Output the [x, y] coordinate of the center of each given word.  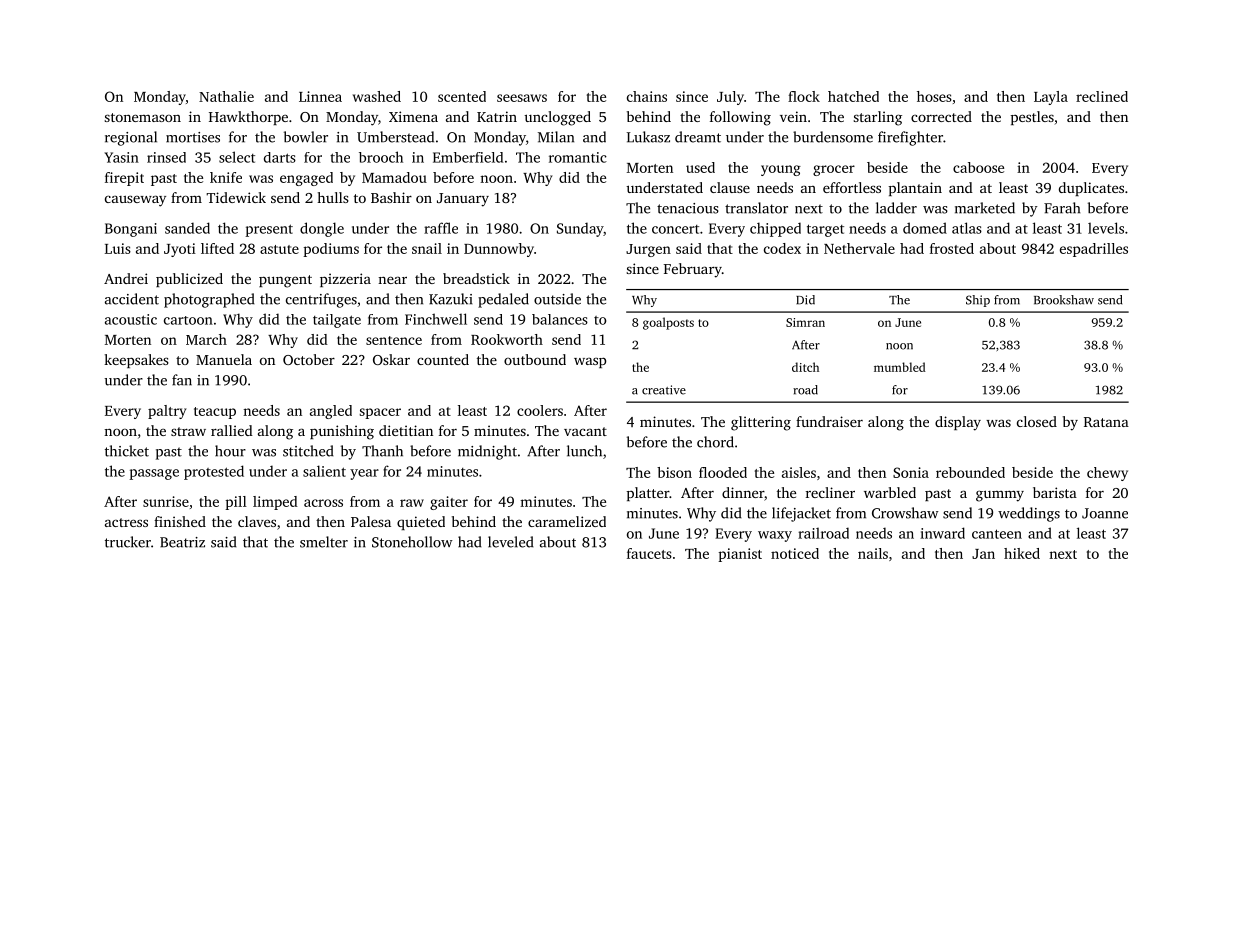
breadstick [476, 278]
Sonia [911, 472]
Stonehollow [412, 542]
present [269, 230]
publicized [189, 280]
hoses [934, 96]
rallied [232, 430]
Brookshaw [1064, 300]
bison [674, 472]
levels [1106, 228]
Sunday [580, 229]
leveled [511, 542]
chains [647, 96]
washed [377, 96]
